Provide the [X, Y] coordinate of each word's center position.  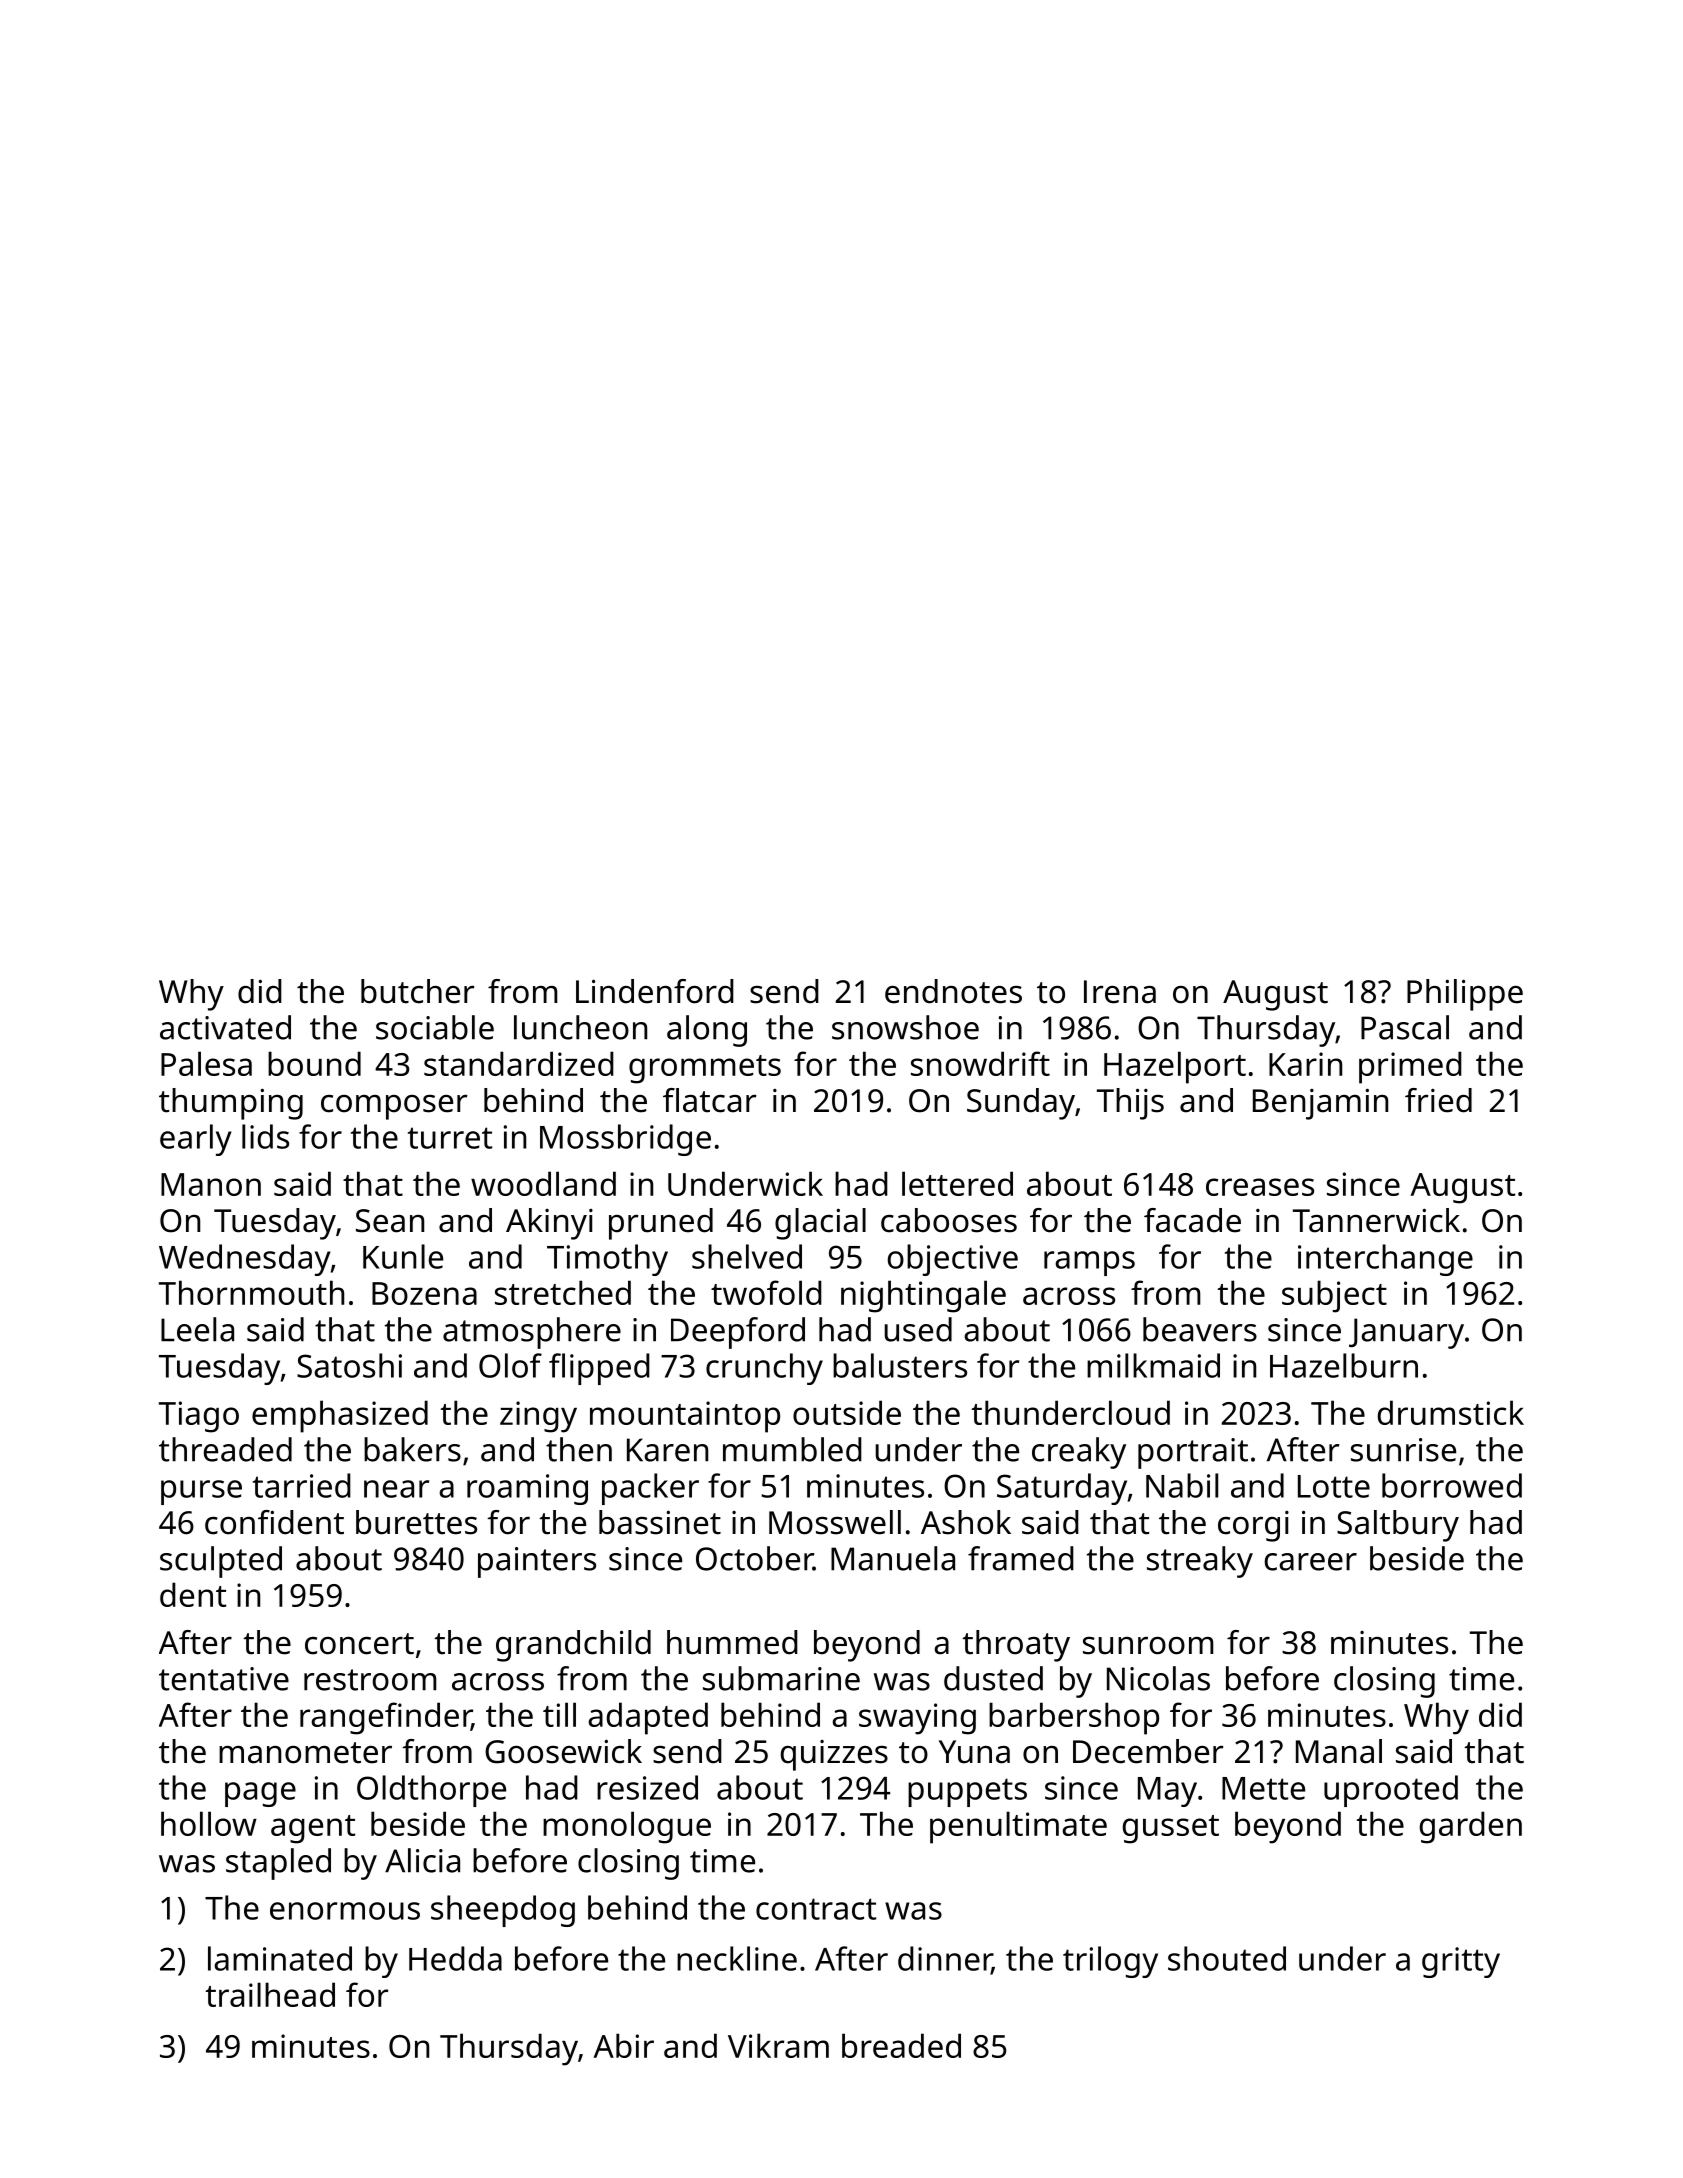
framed [1021, 1558]
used [918, 1329]
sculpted [221, 1562]
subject [1334, 1296]
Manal [1339, 1751]
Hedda [455, 1958]
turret [450, 1138]
